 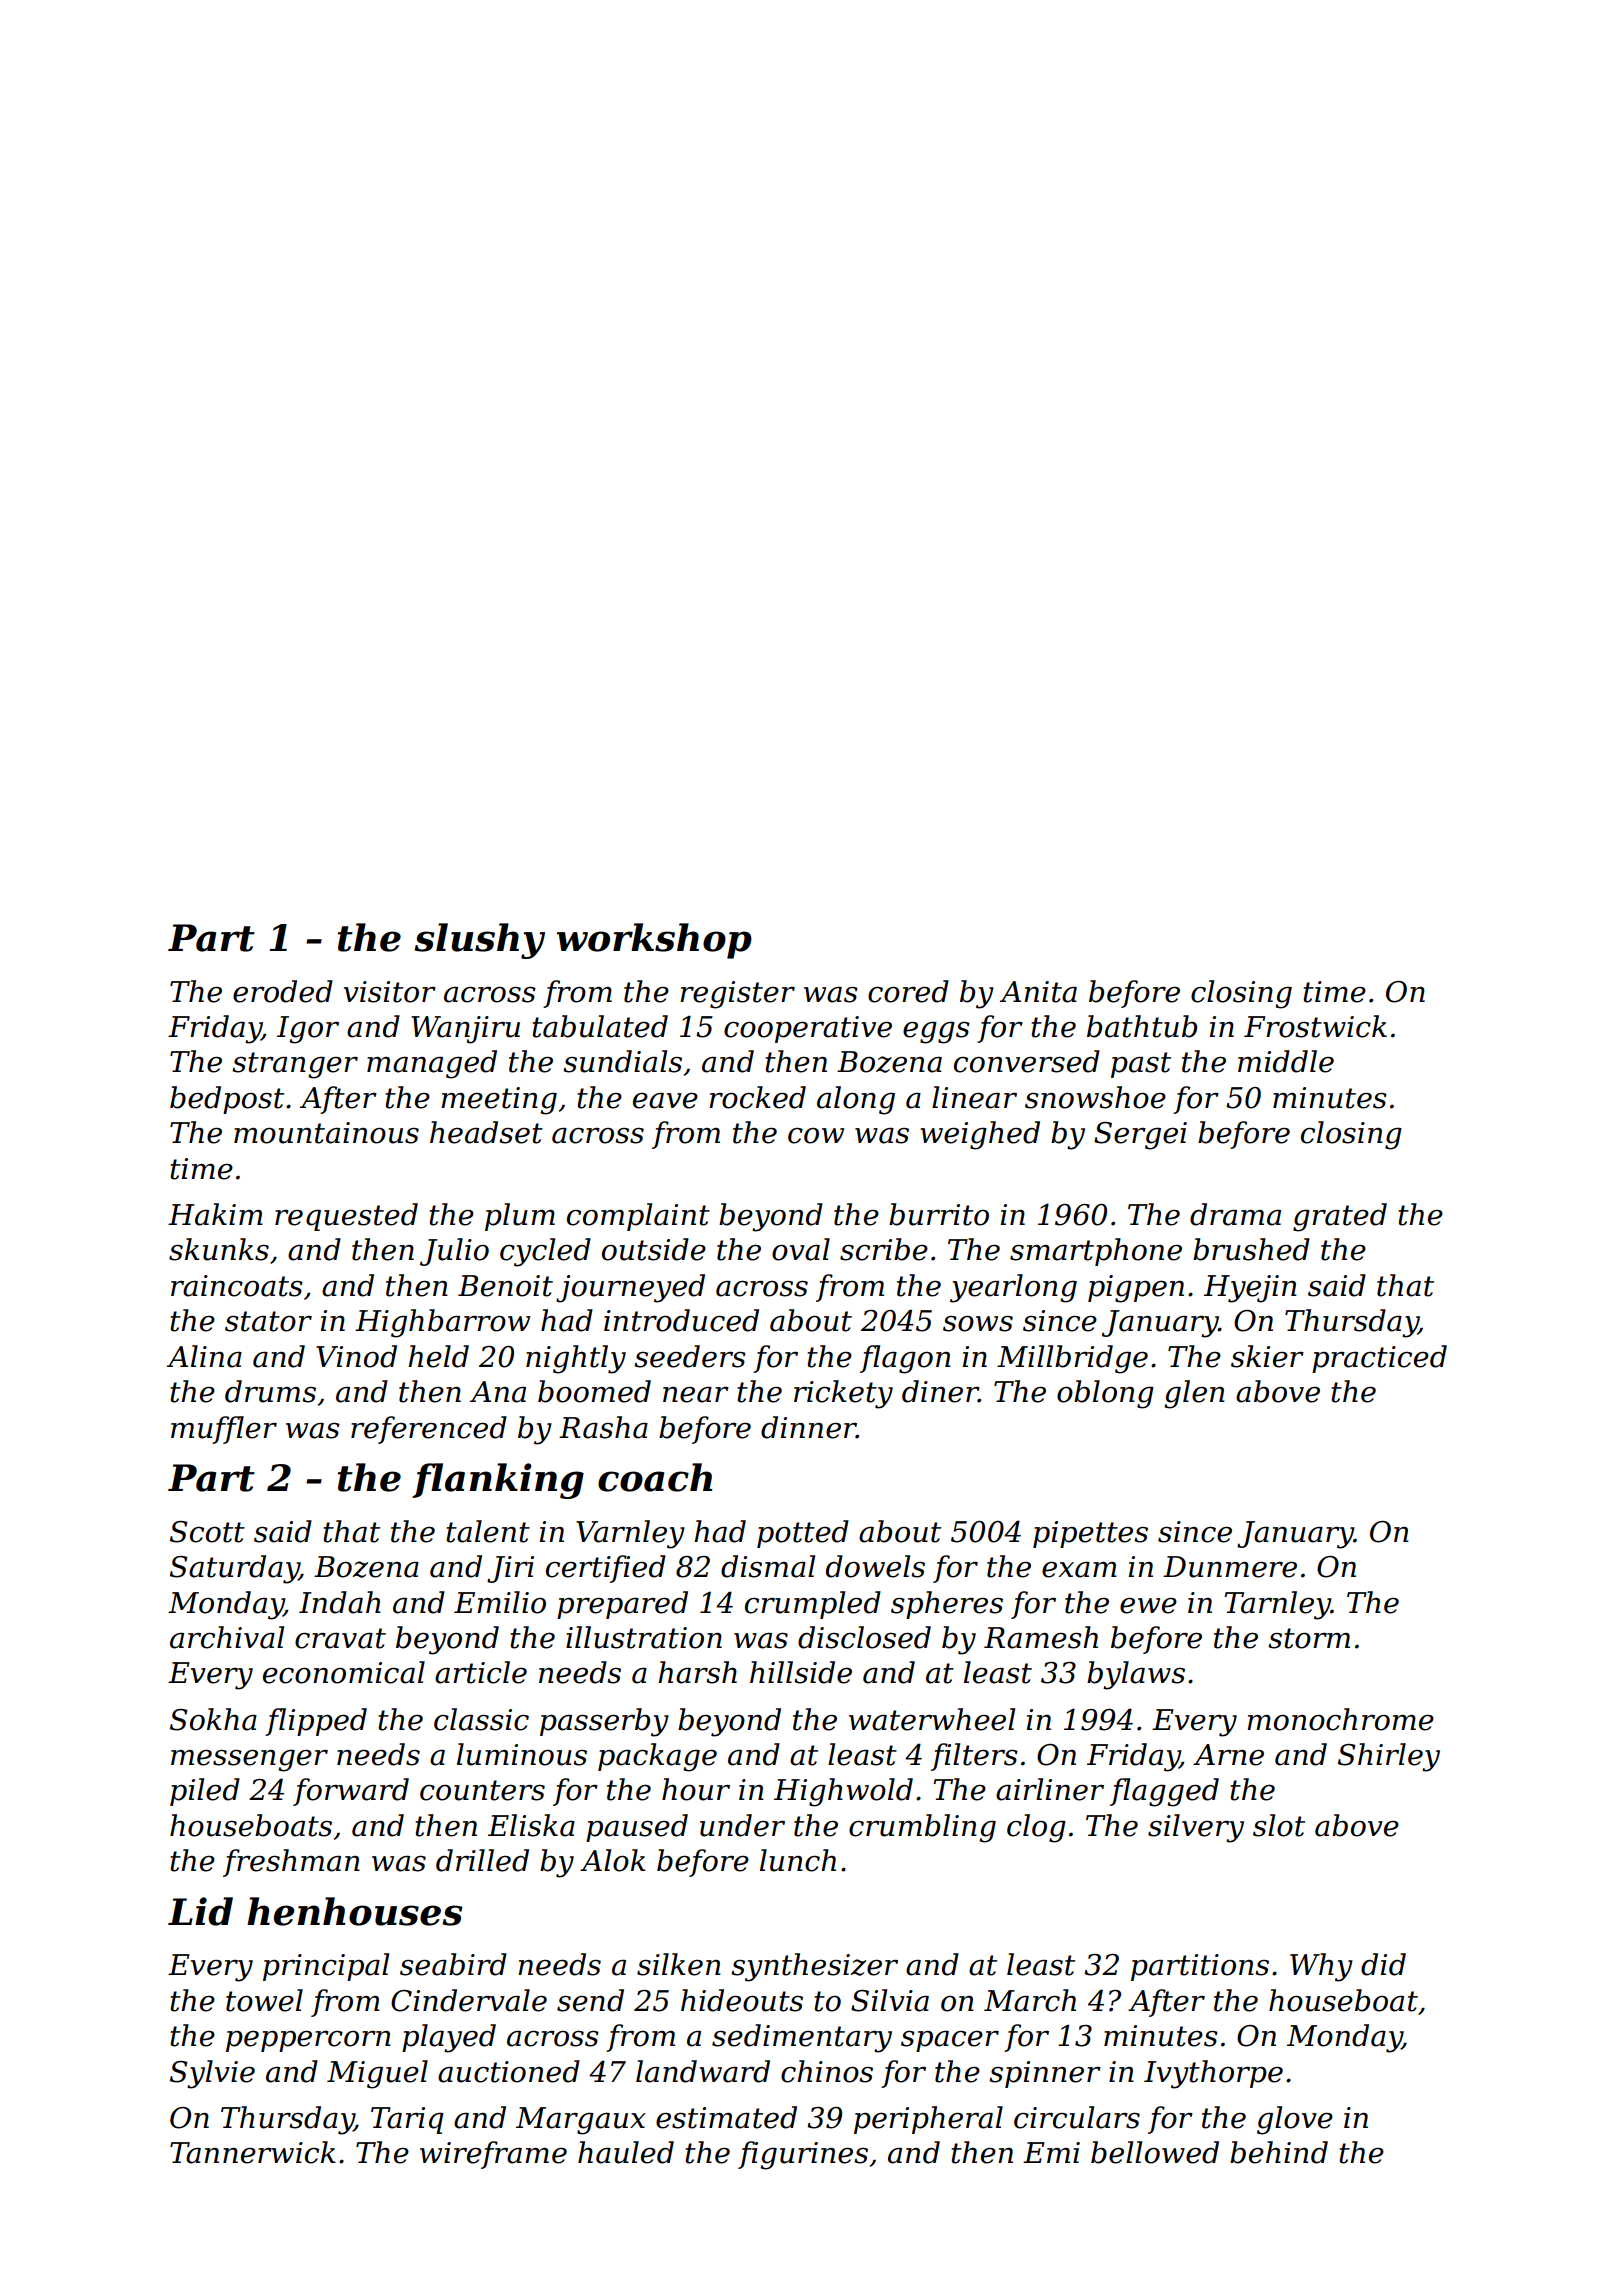 I want to click on Jiri, so click(x=510, y=1569).
